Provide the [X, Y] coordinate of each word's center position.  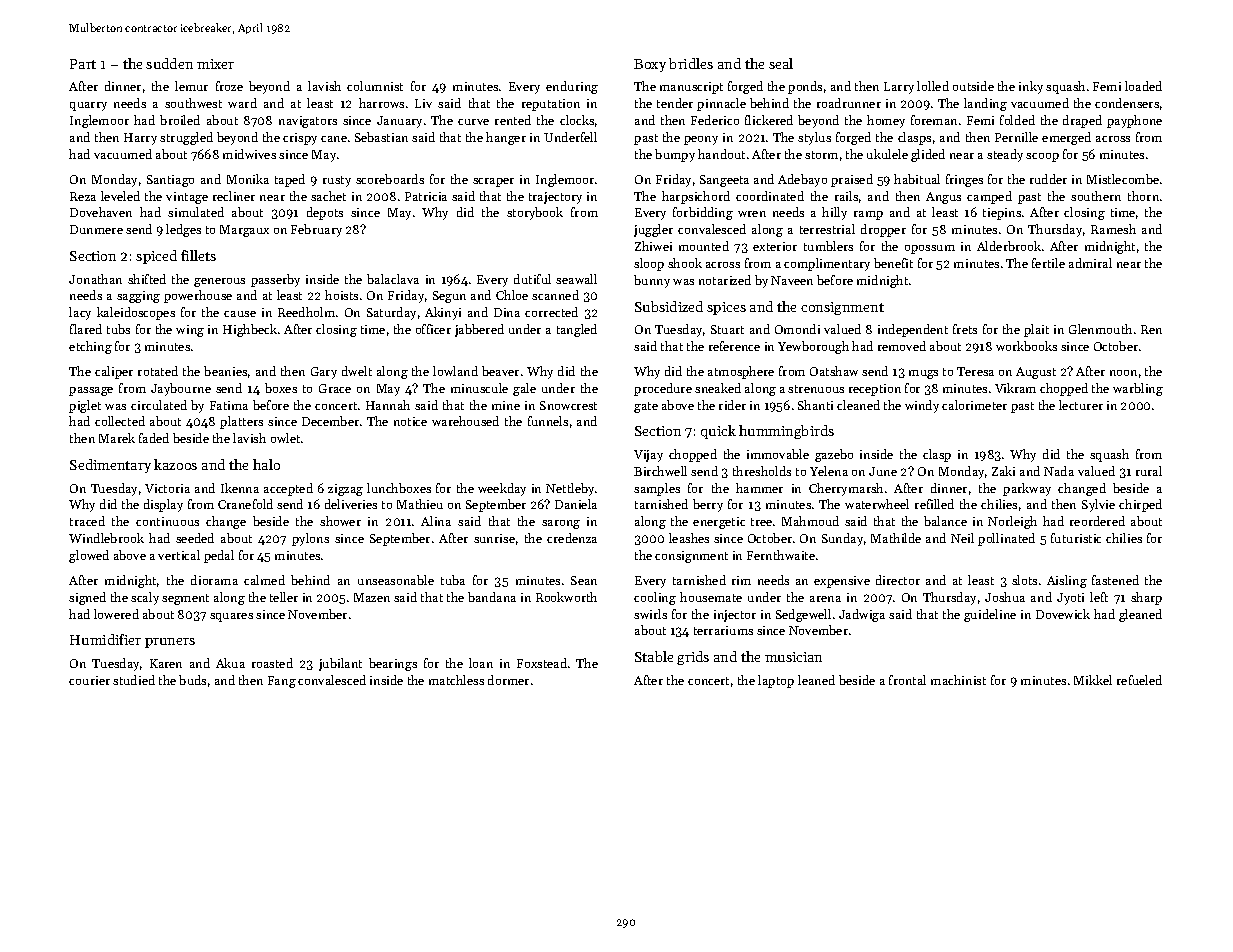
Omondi [797, 329]
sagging [138, 297]
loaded [1143, 86]
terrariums [723, 630]
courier [89, 680]
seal [781, 63]
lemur [191, 86]
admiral [1090, 263]
